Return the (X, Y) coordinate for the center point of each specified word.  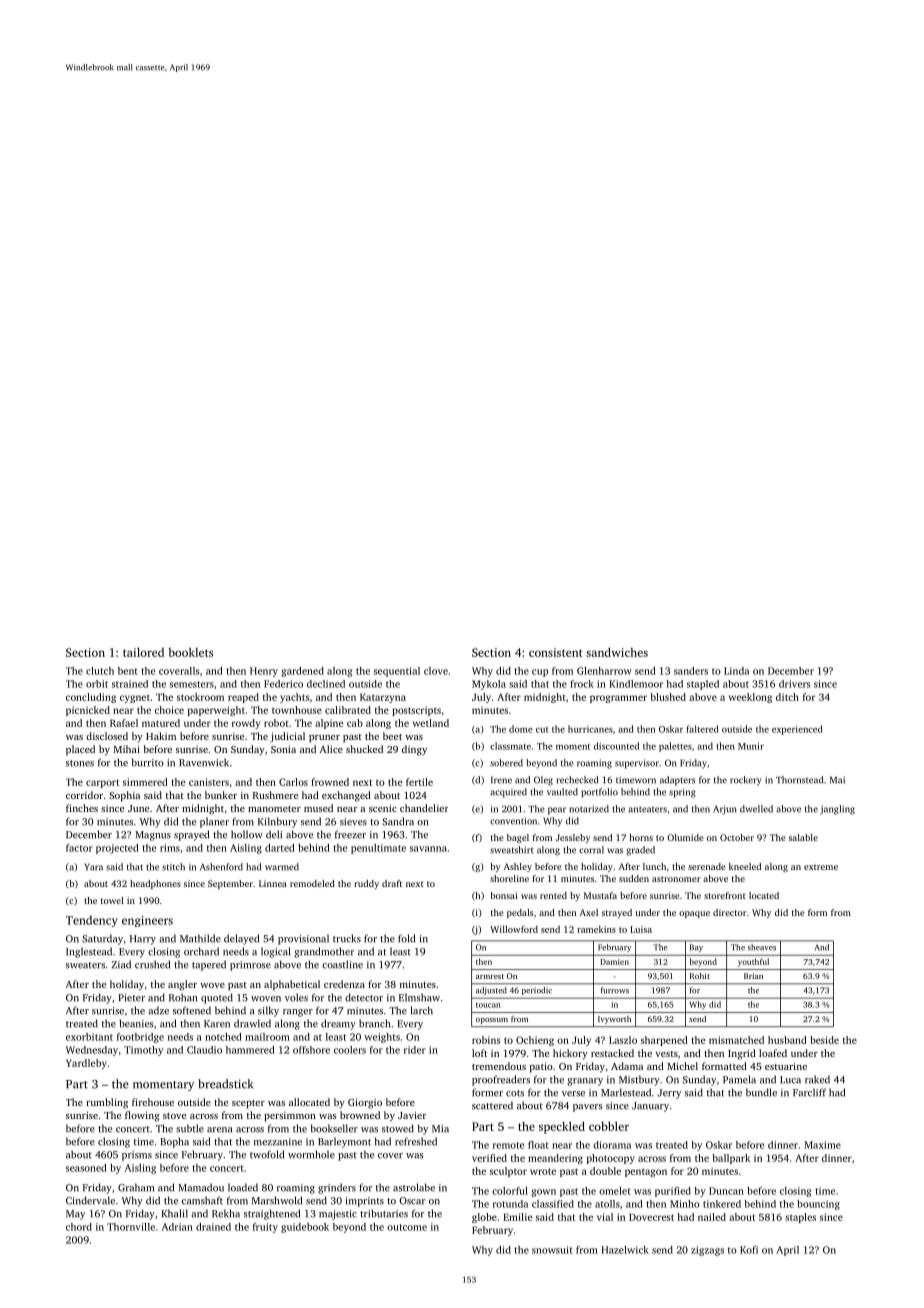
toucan (488, 1005)
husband (787, 1040)
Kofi (749, 1250)
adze (158, 1010)
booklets (190, 652)
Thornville (131, 1227)
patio (541, 1067)
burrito (148, 762)
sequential (397, 672)
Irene (501, 780)
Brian (753, 976)
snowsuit (552, 1250)
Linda (736, 671)
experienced (797, 730)
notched (223, 1037)
